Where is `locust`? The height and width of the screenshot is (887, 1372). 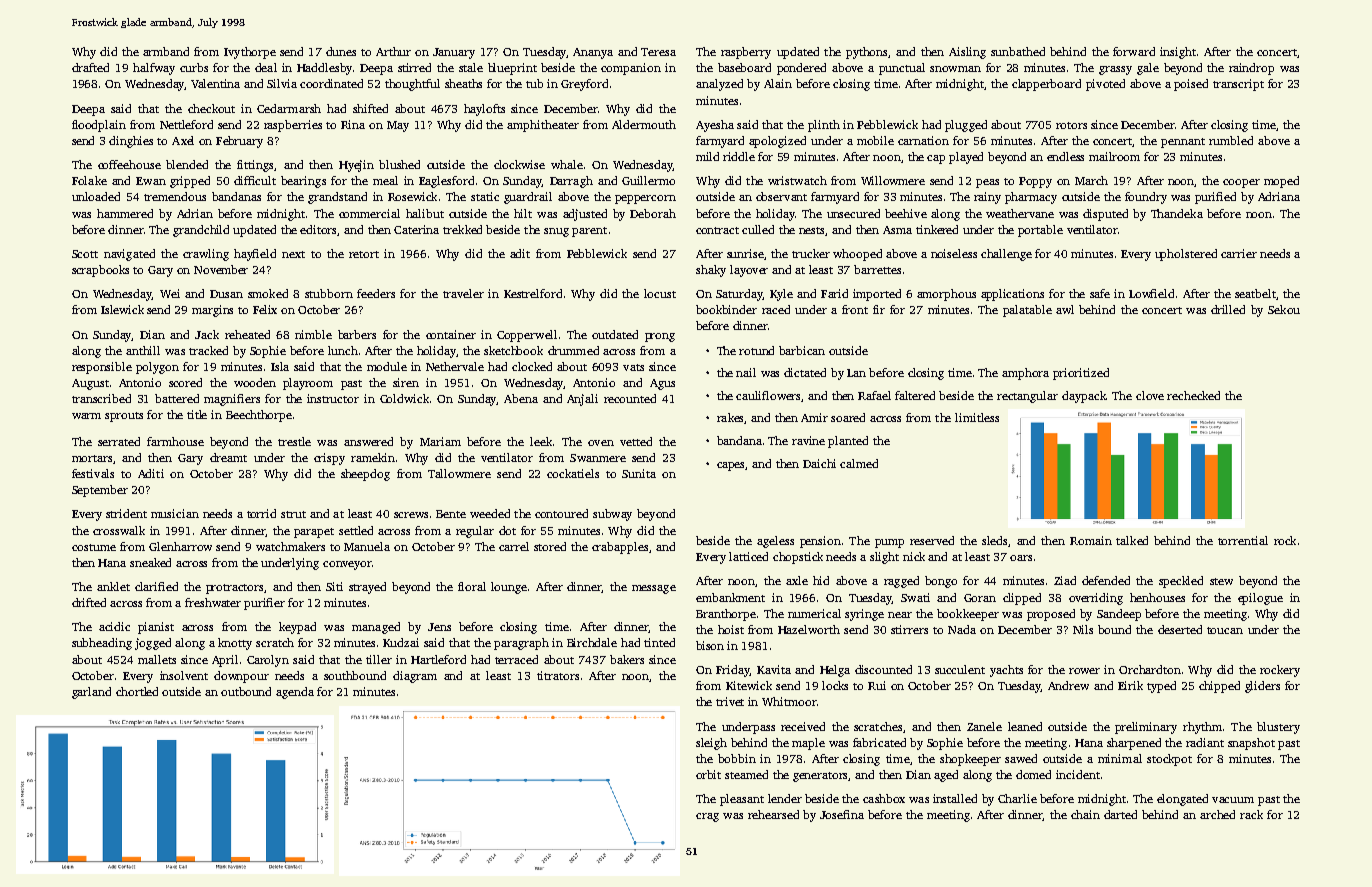 locust is located at coordinates (660, 293).
